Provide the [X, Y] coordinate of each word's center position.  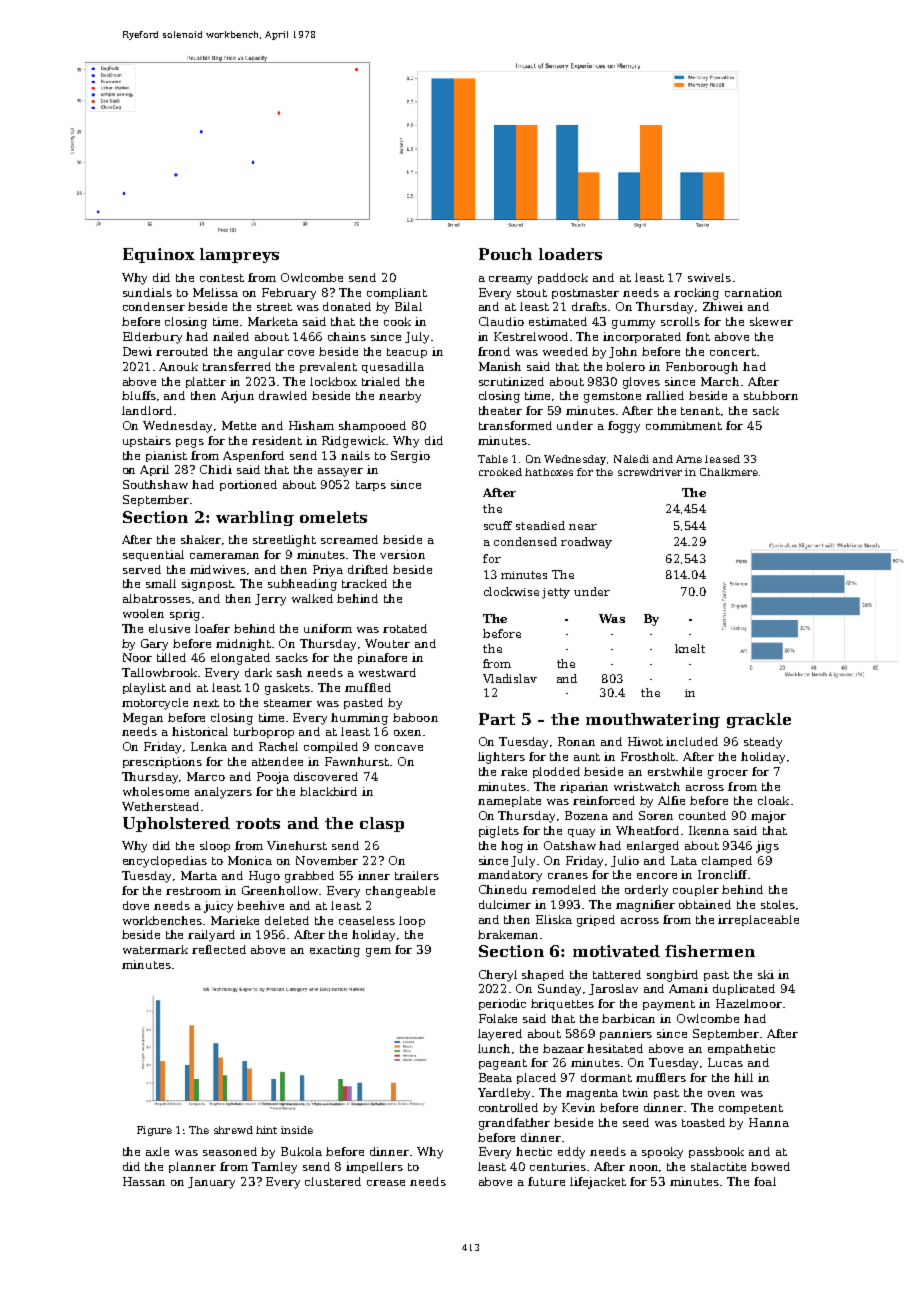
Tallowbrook [159, 672]
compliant [397, 293]
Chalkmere [729, 472]
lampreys [239, 255]
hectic [534, 1151]
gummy [633, 324]
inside [297, 1130]
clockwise [511, 591]
